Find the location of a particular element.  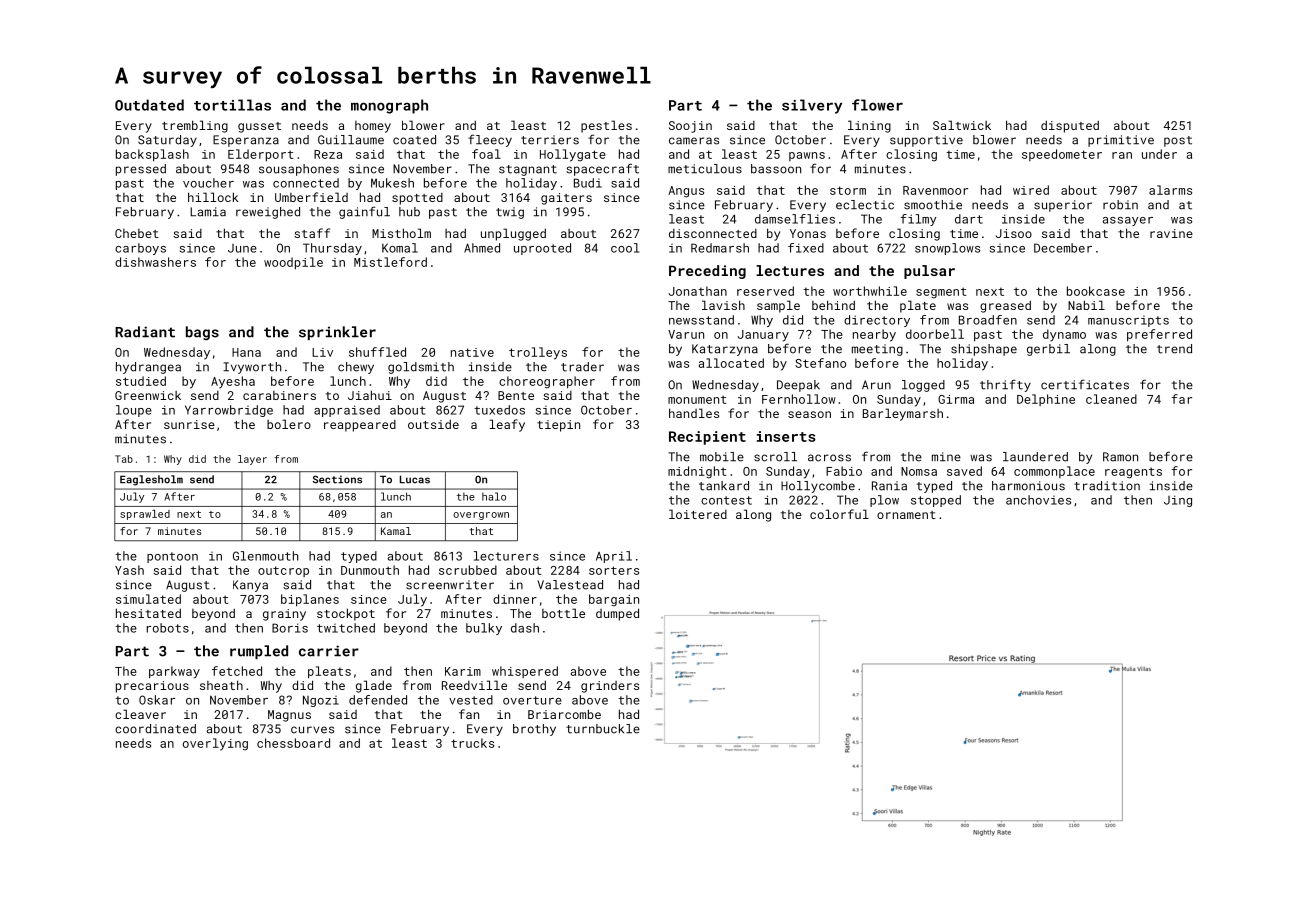

gerbil is located at coordinates (1048, 350).
